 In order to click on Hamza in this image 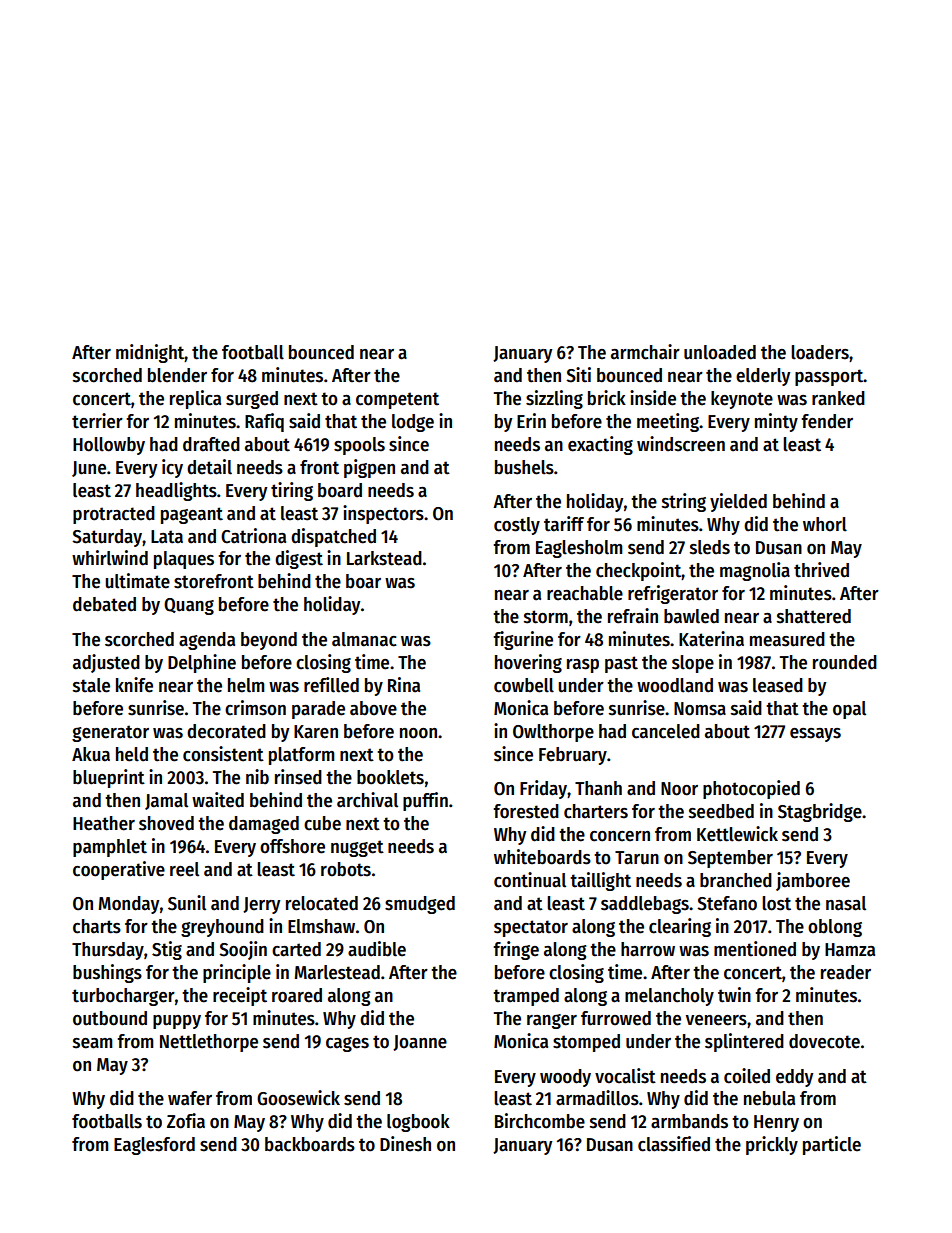, I will do `click(850, 950)`.
